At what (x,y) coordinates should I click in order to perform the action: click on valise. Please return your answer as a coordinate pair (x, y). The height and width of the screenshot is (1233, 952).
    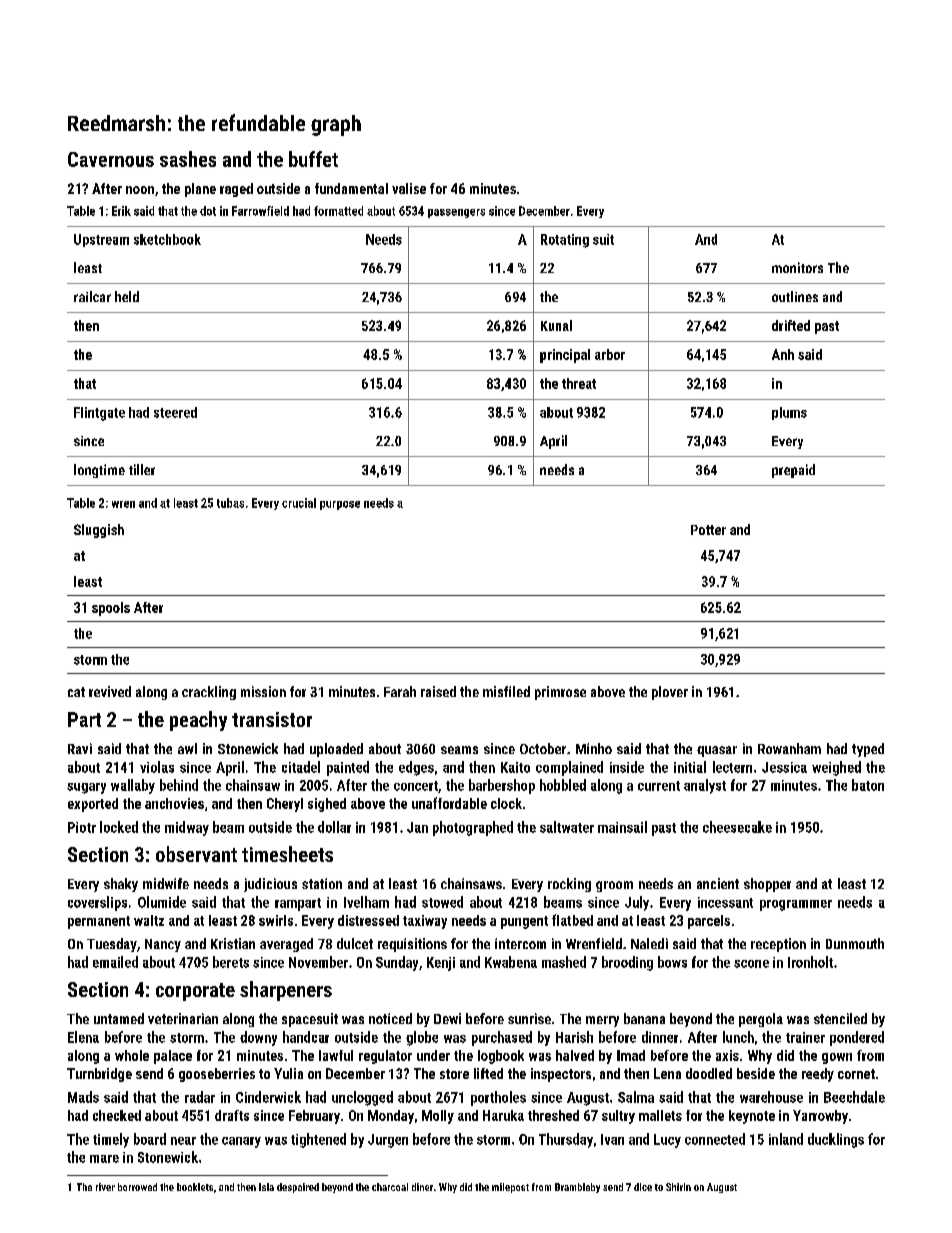
    Looking at the image, I should click on (409, 188).
